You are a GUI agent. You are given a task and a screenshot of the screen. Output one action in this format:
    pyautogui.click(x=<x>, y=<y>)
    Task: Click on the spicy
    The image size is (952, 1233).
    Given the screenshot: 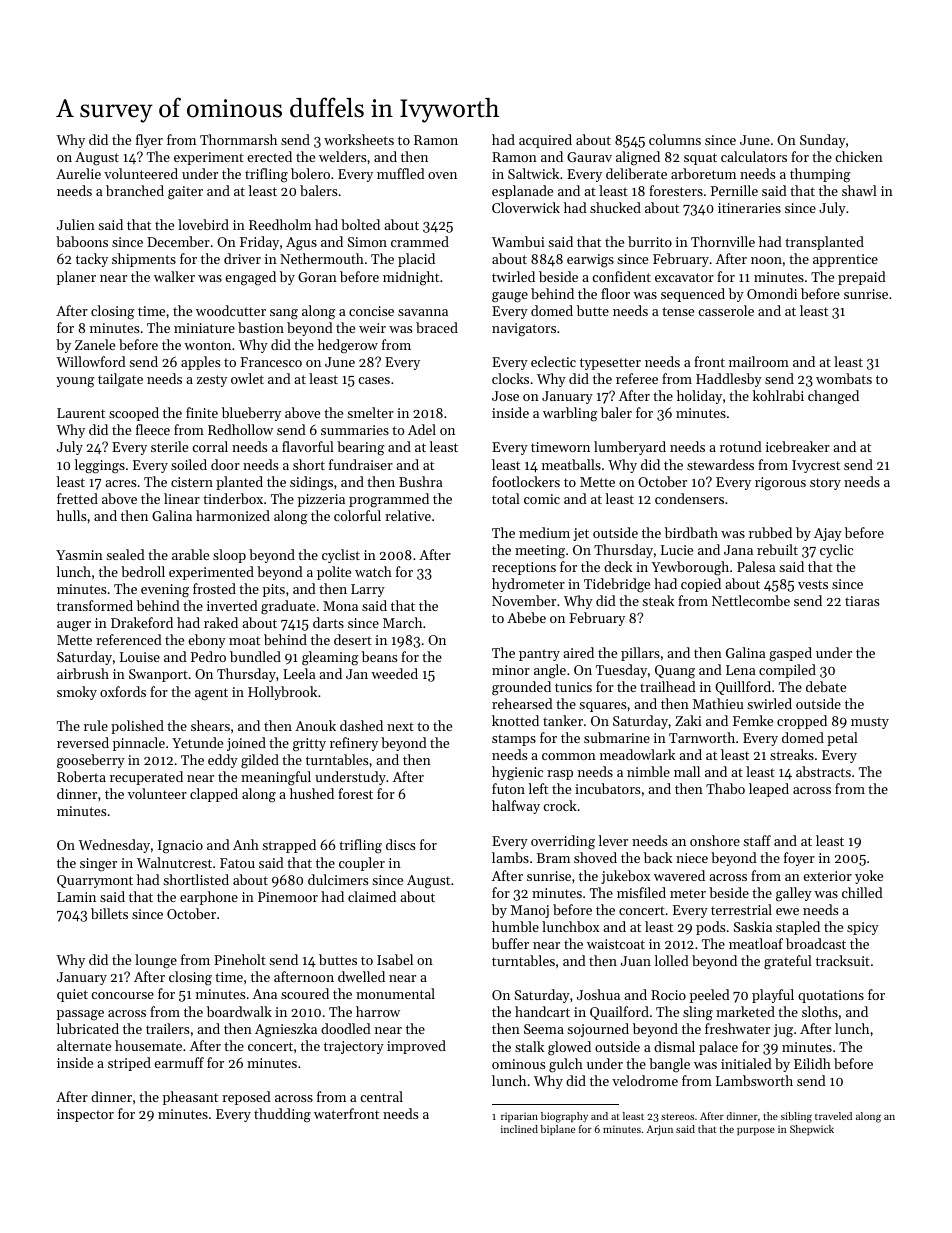 What is the action you would take?
    pyautogui.click(x=863, y=928)
